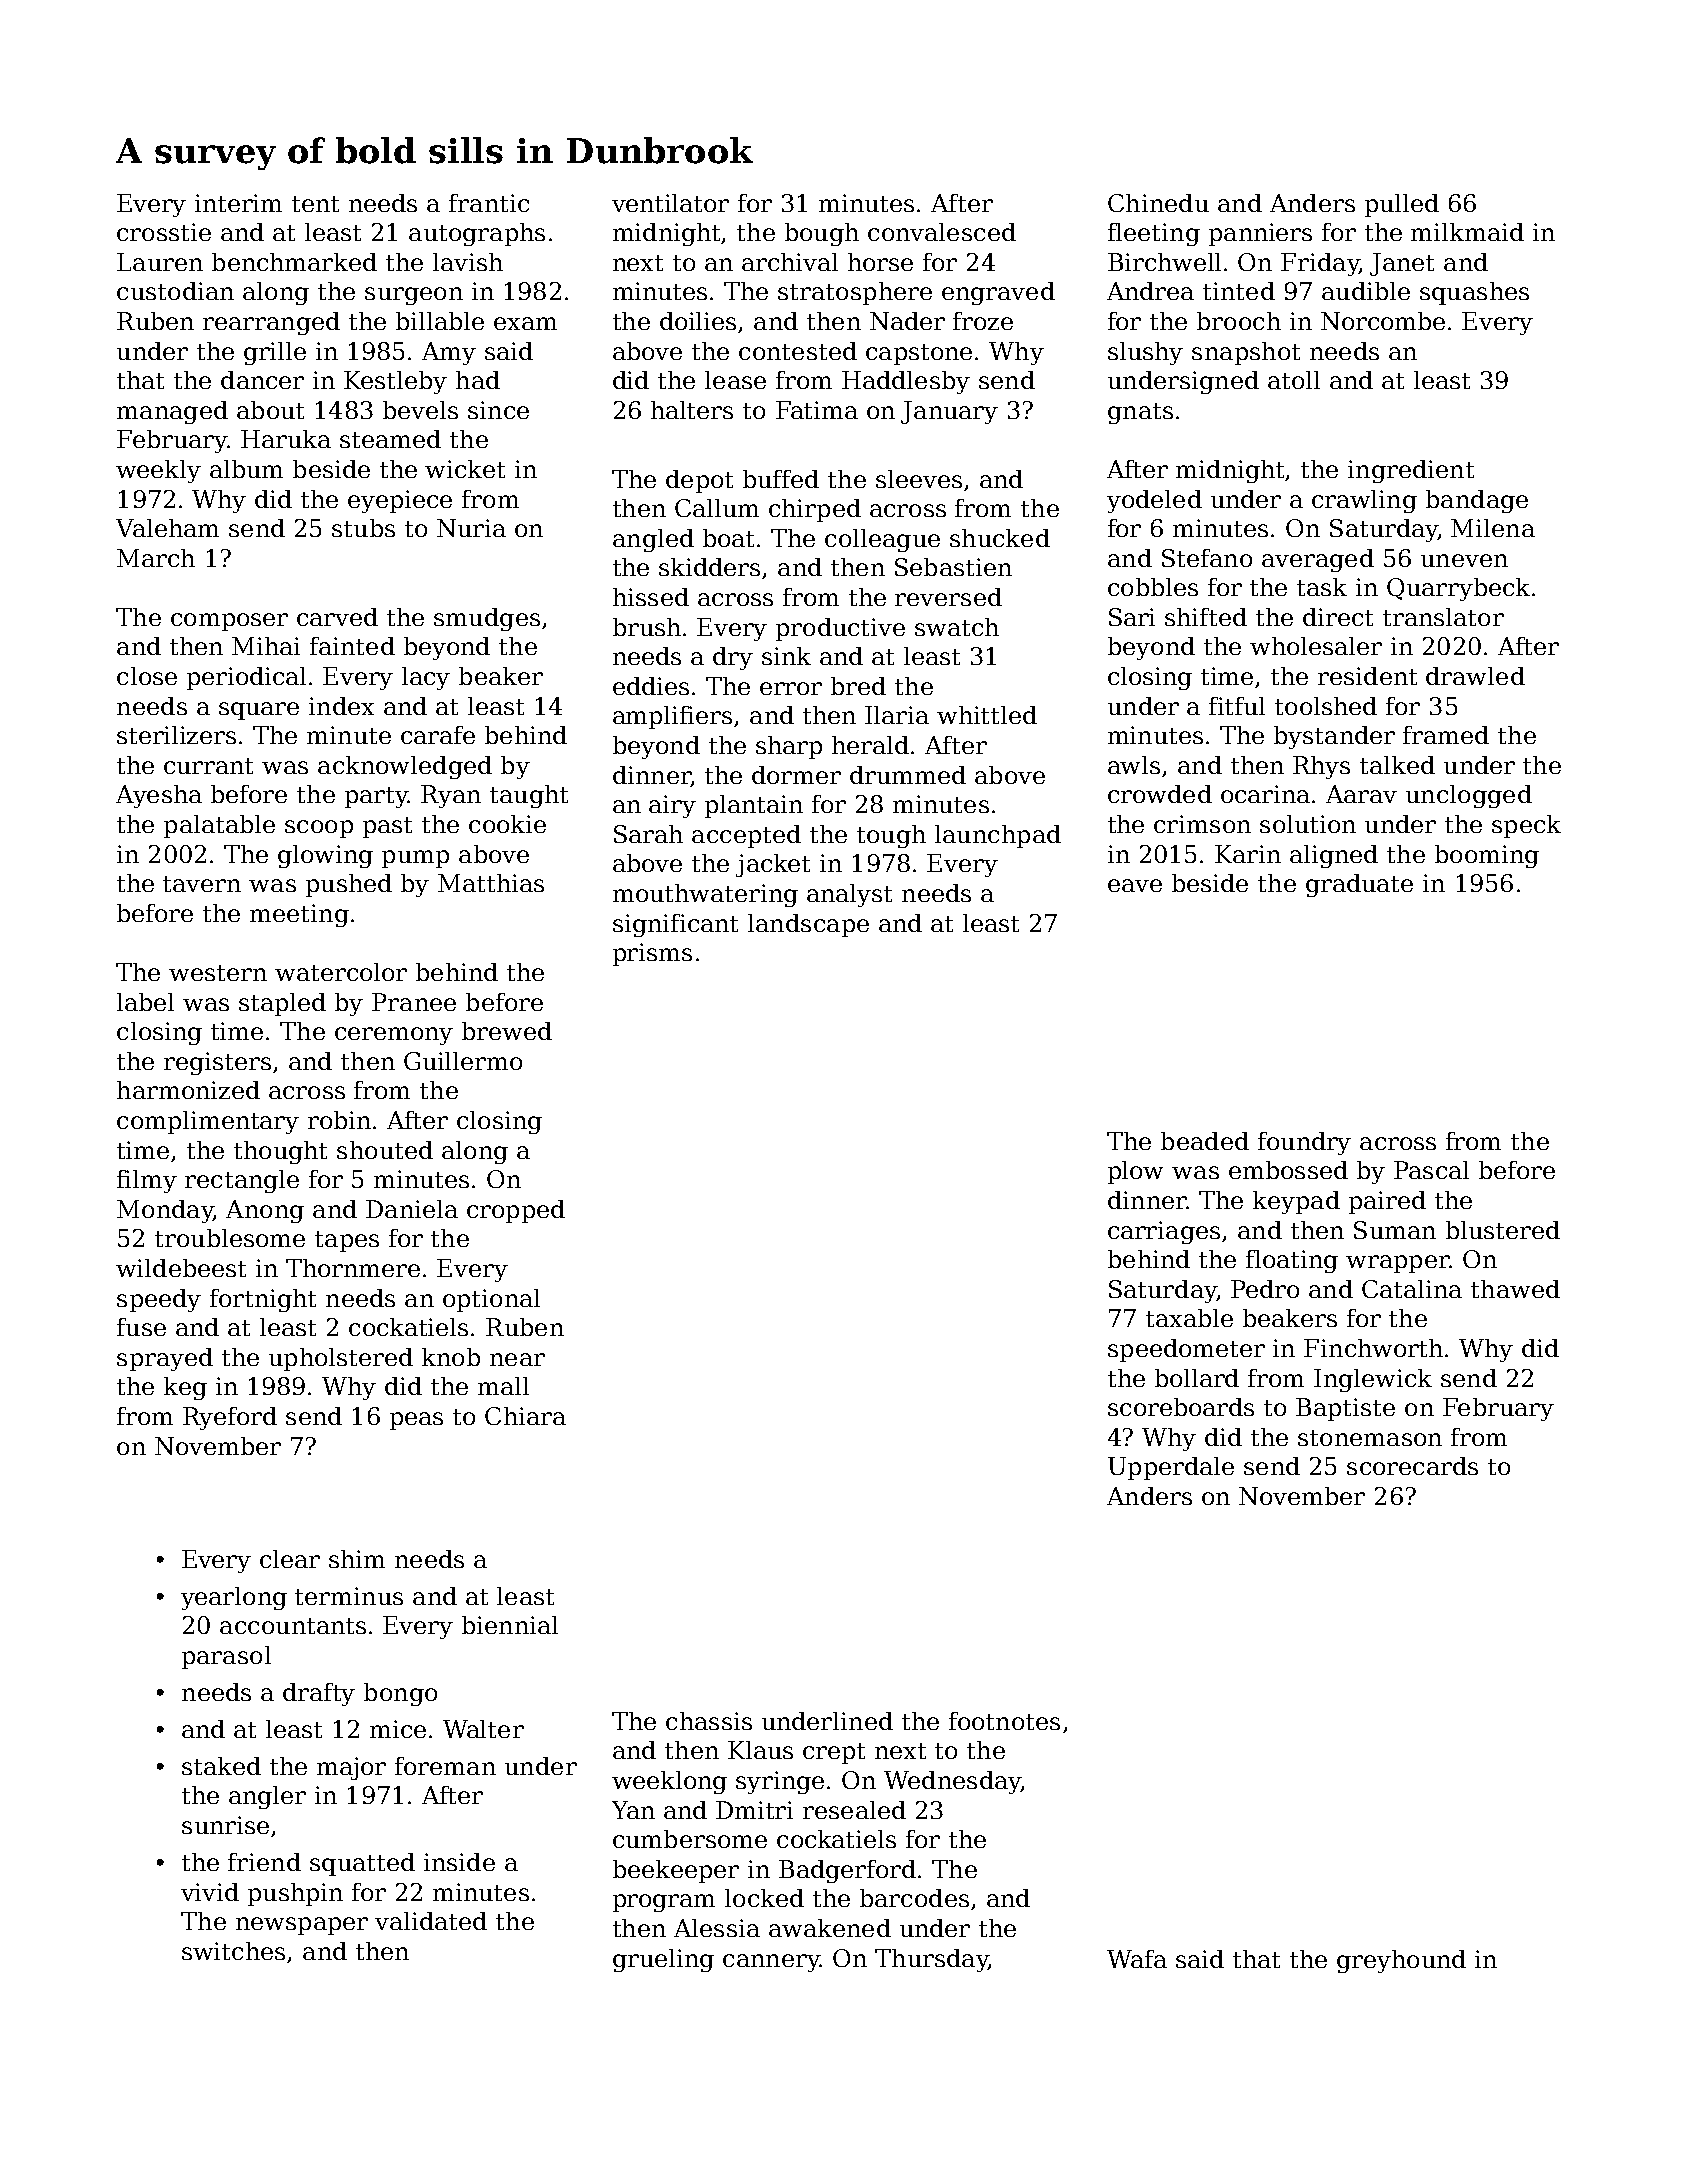 This page has width=1683, height=2178. Describe the element at coordinates (1004, 1721) in the page. I see `footnotes` at that location.
